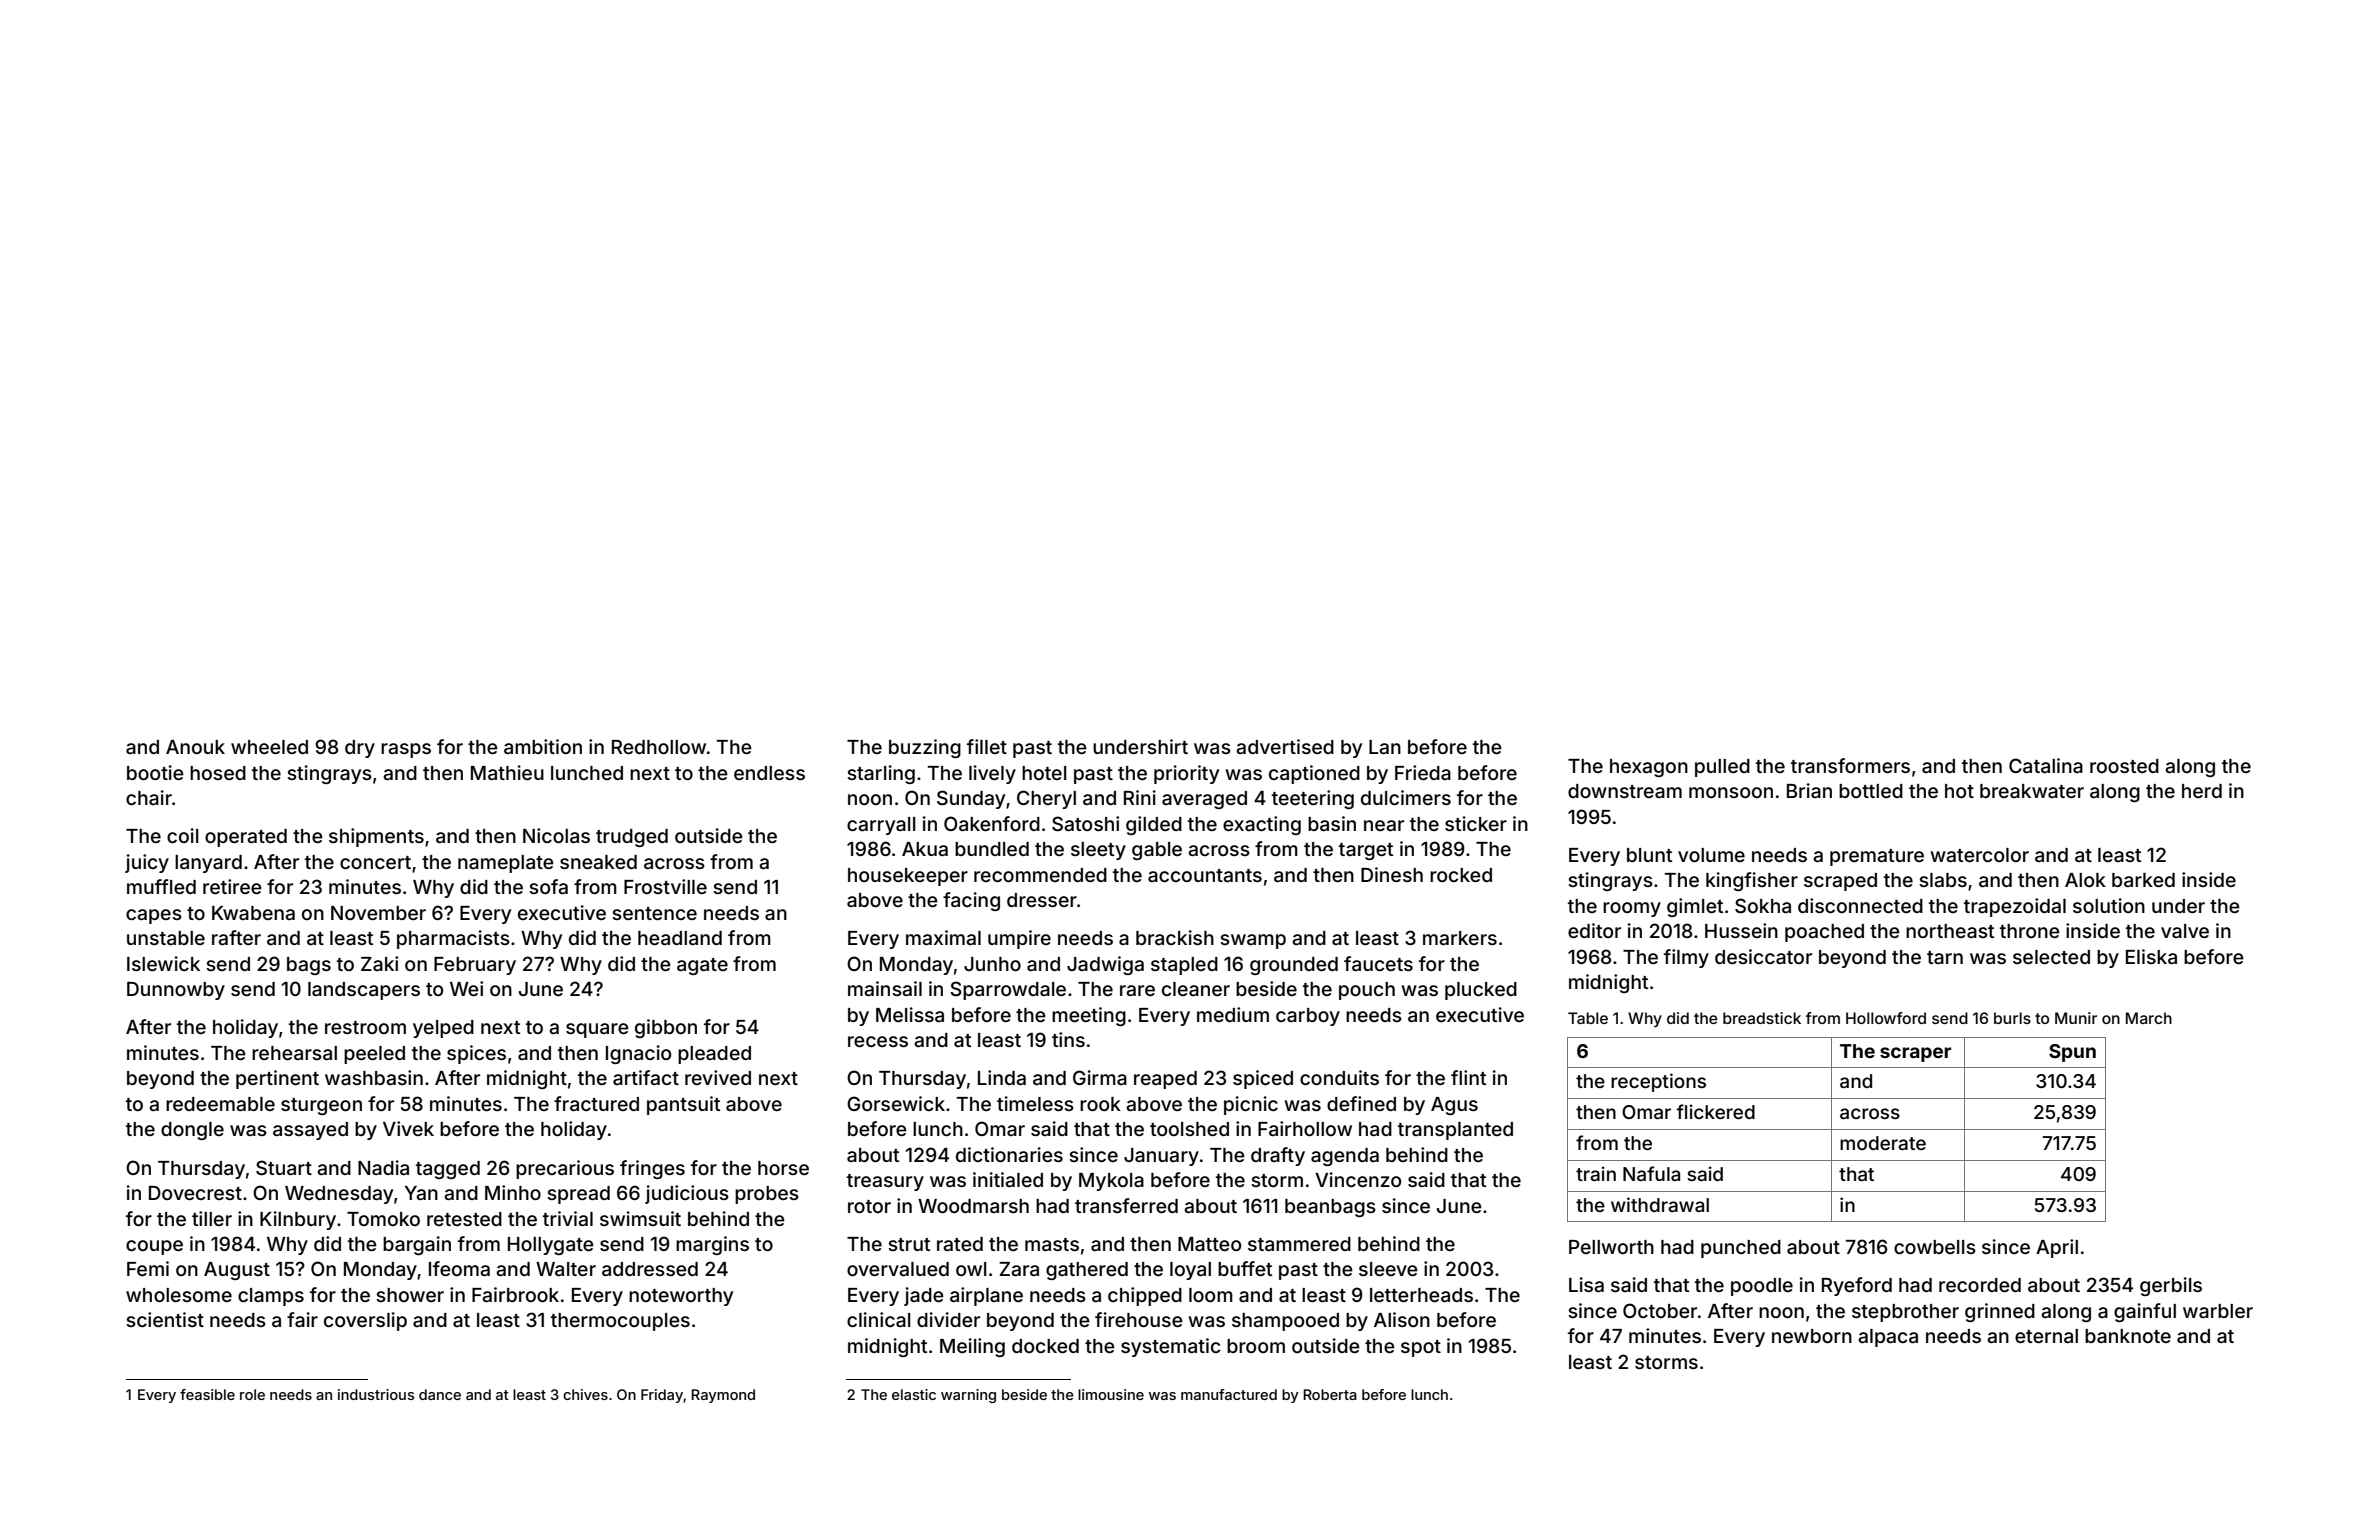  I want to click on November, so click(378, 913).
